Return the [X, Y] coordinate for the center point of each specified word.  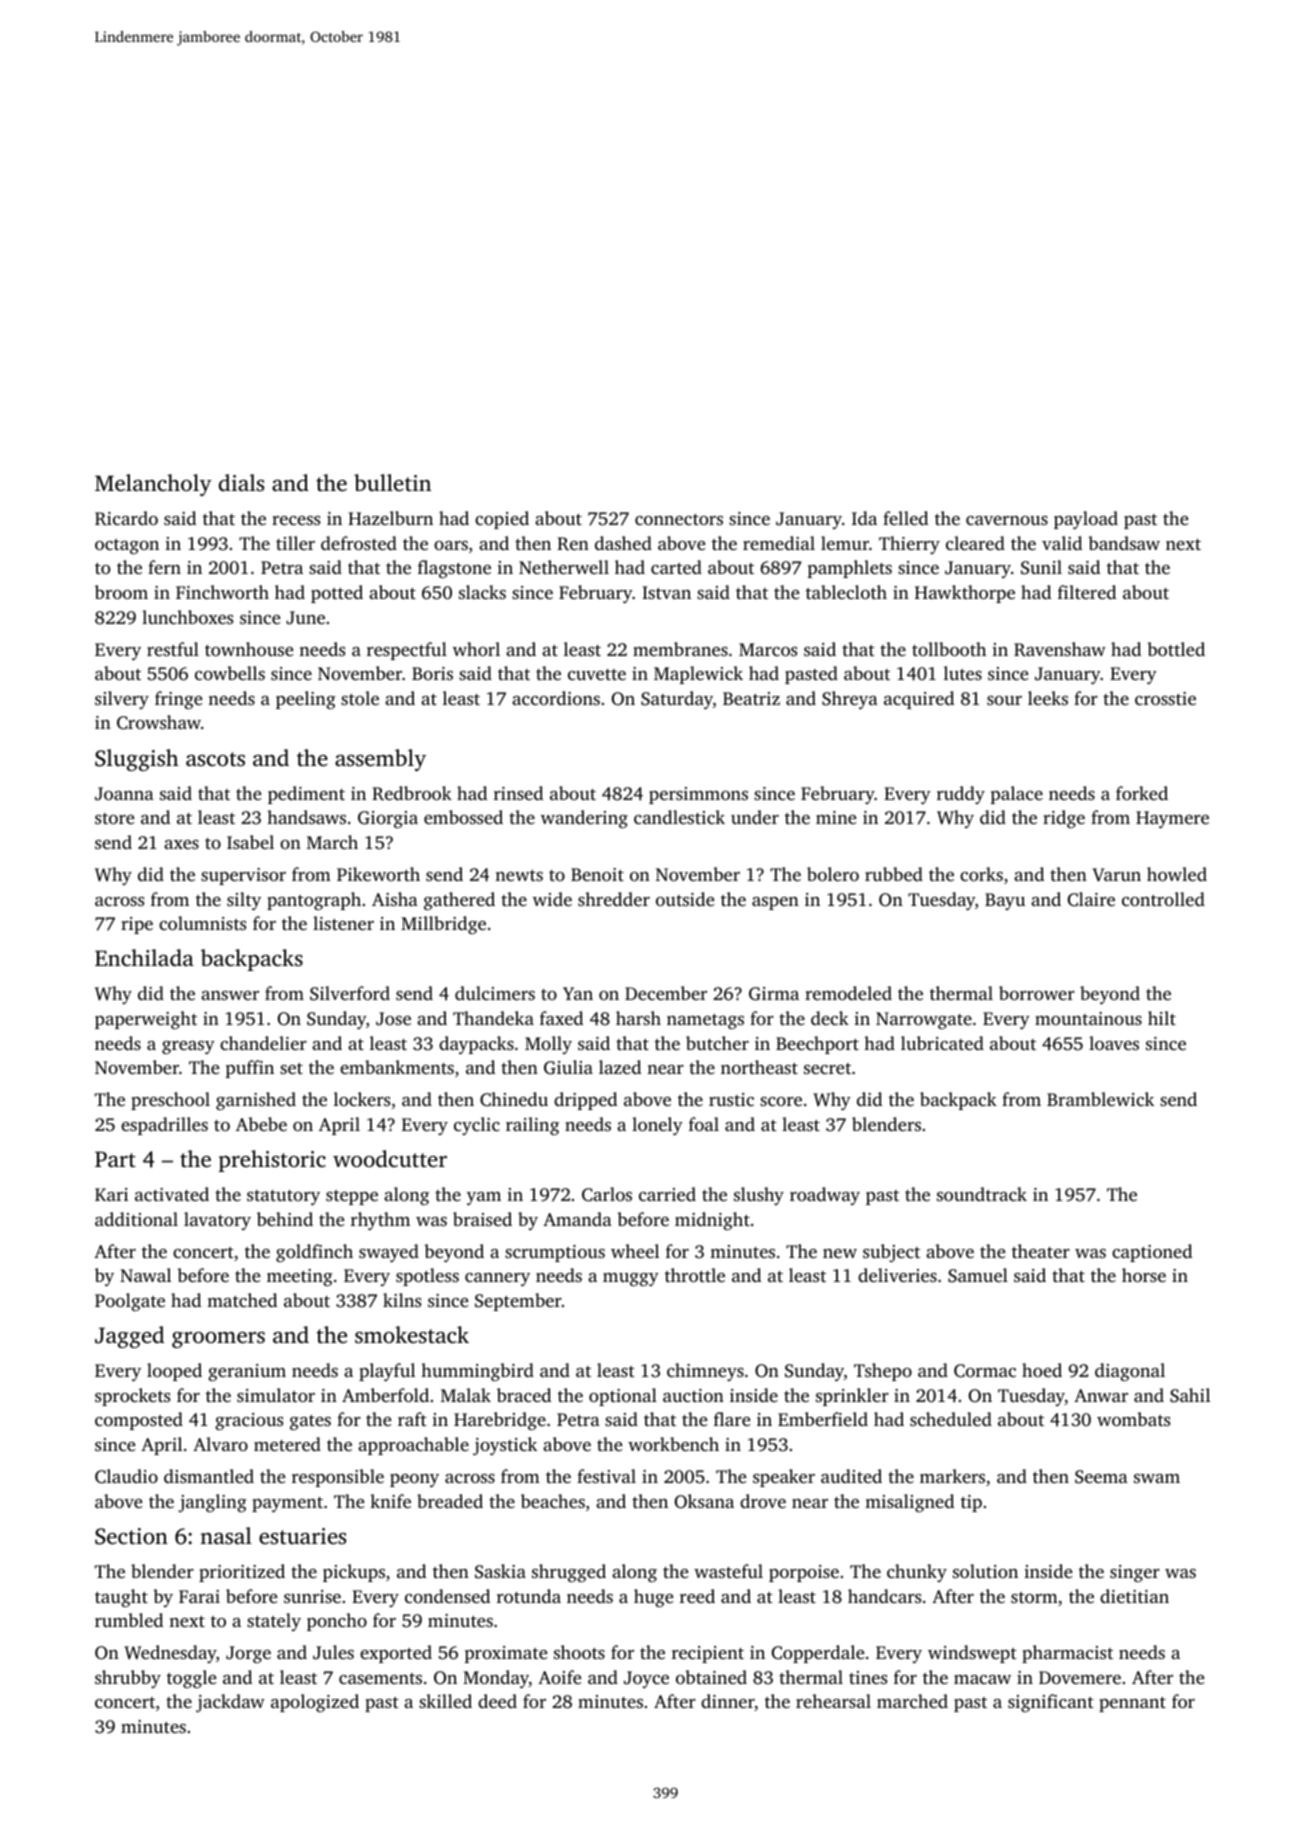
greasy [188, 1047]
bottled [1176, 649]
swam [1157, 1478]
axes [181, 844]
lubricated [942, 1043]
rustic [731, 1099]
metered [287, 1444]
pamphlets [850, 569]
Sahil [1190, 1395]
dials [241, 482]
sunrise [312, 1596]
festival [606, 1476]
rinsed [518, 793]
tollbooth [949, 649]
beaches [553, 1501]
